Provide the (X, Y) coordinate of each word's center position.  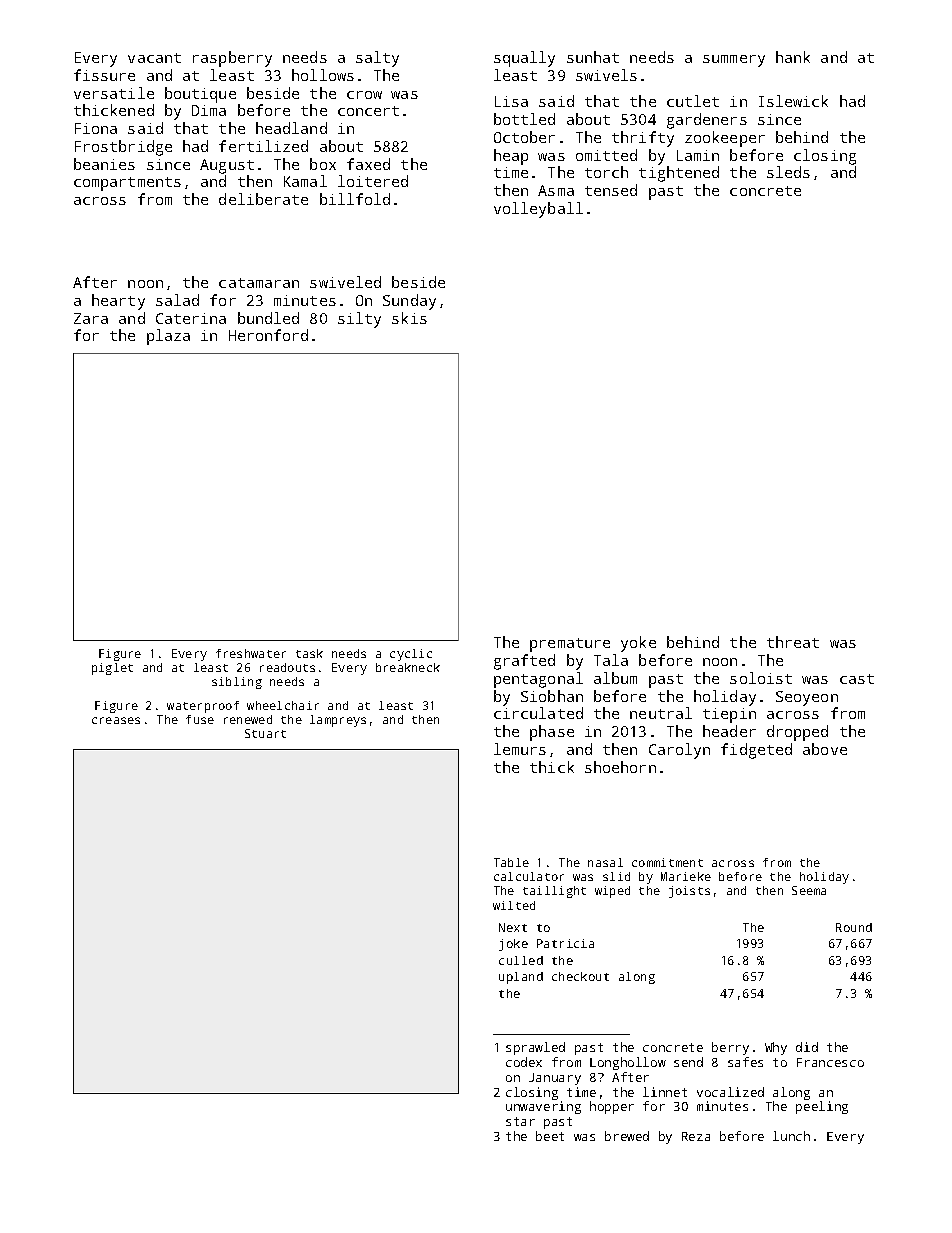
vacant (154, 58)
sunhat (593, 57)
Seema (809, 890)
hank (793, 57)
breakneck (408, 667)
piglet (112, 669)
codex (524, 1062)
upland (521, 978)
